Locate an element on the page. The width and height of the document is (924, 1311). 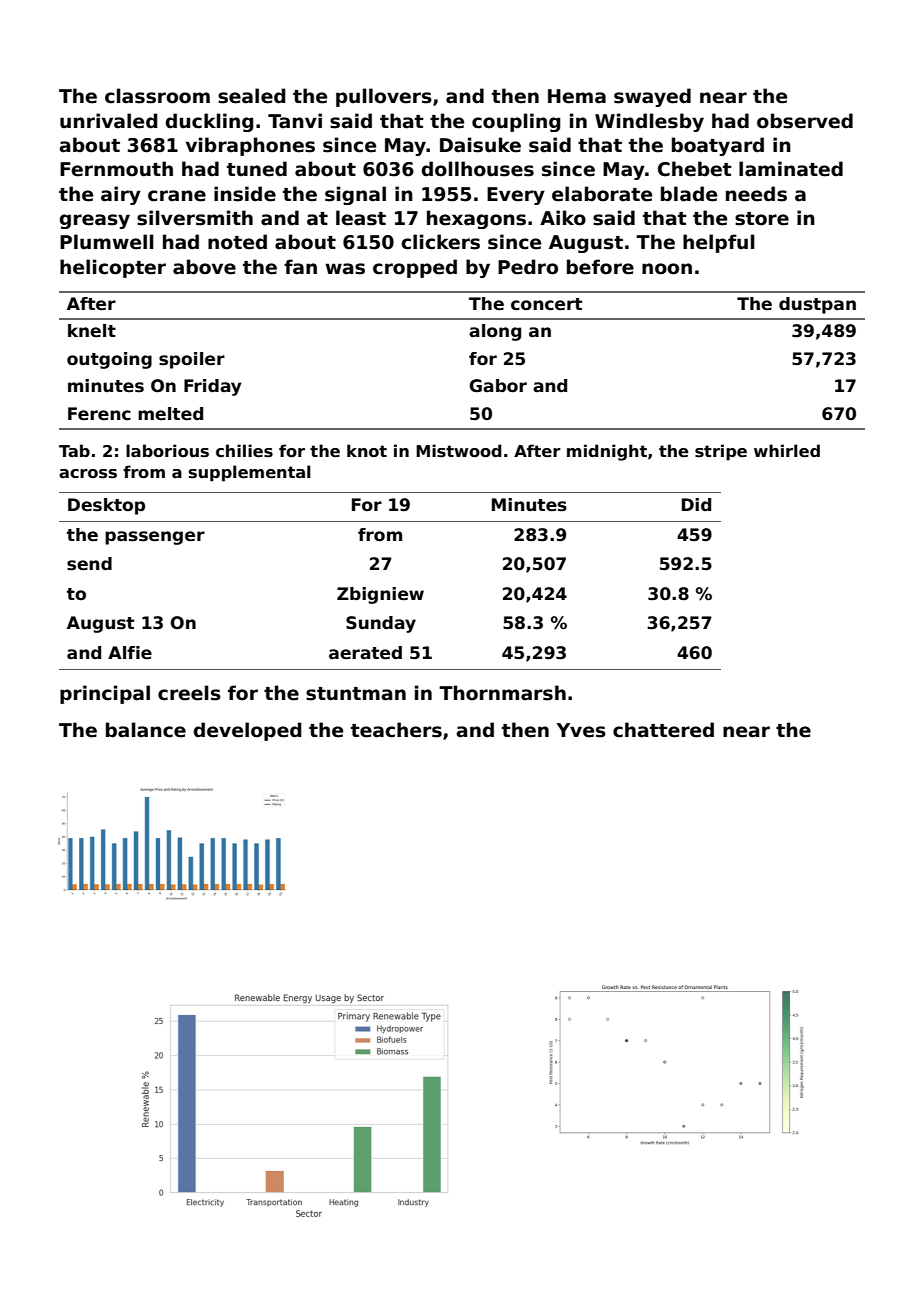
Did is located at coordinates (696, 504).
